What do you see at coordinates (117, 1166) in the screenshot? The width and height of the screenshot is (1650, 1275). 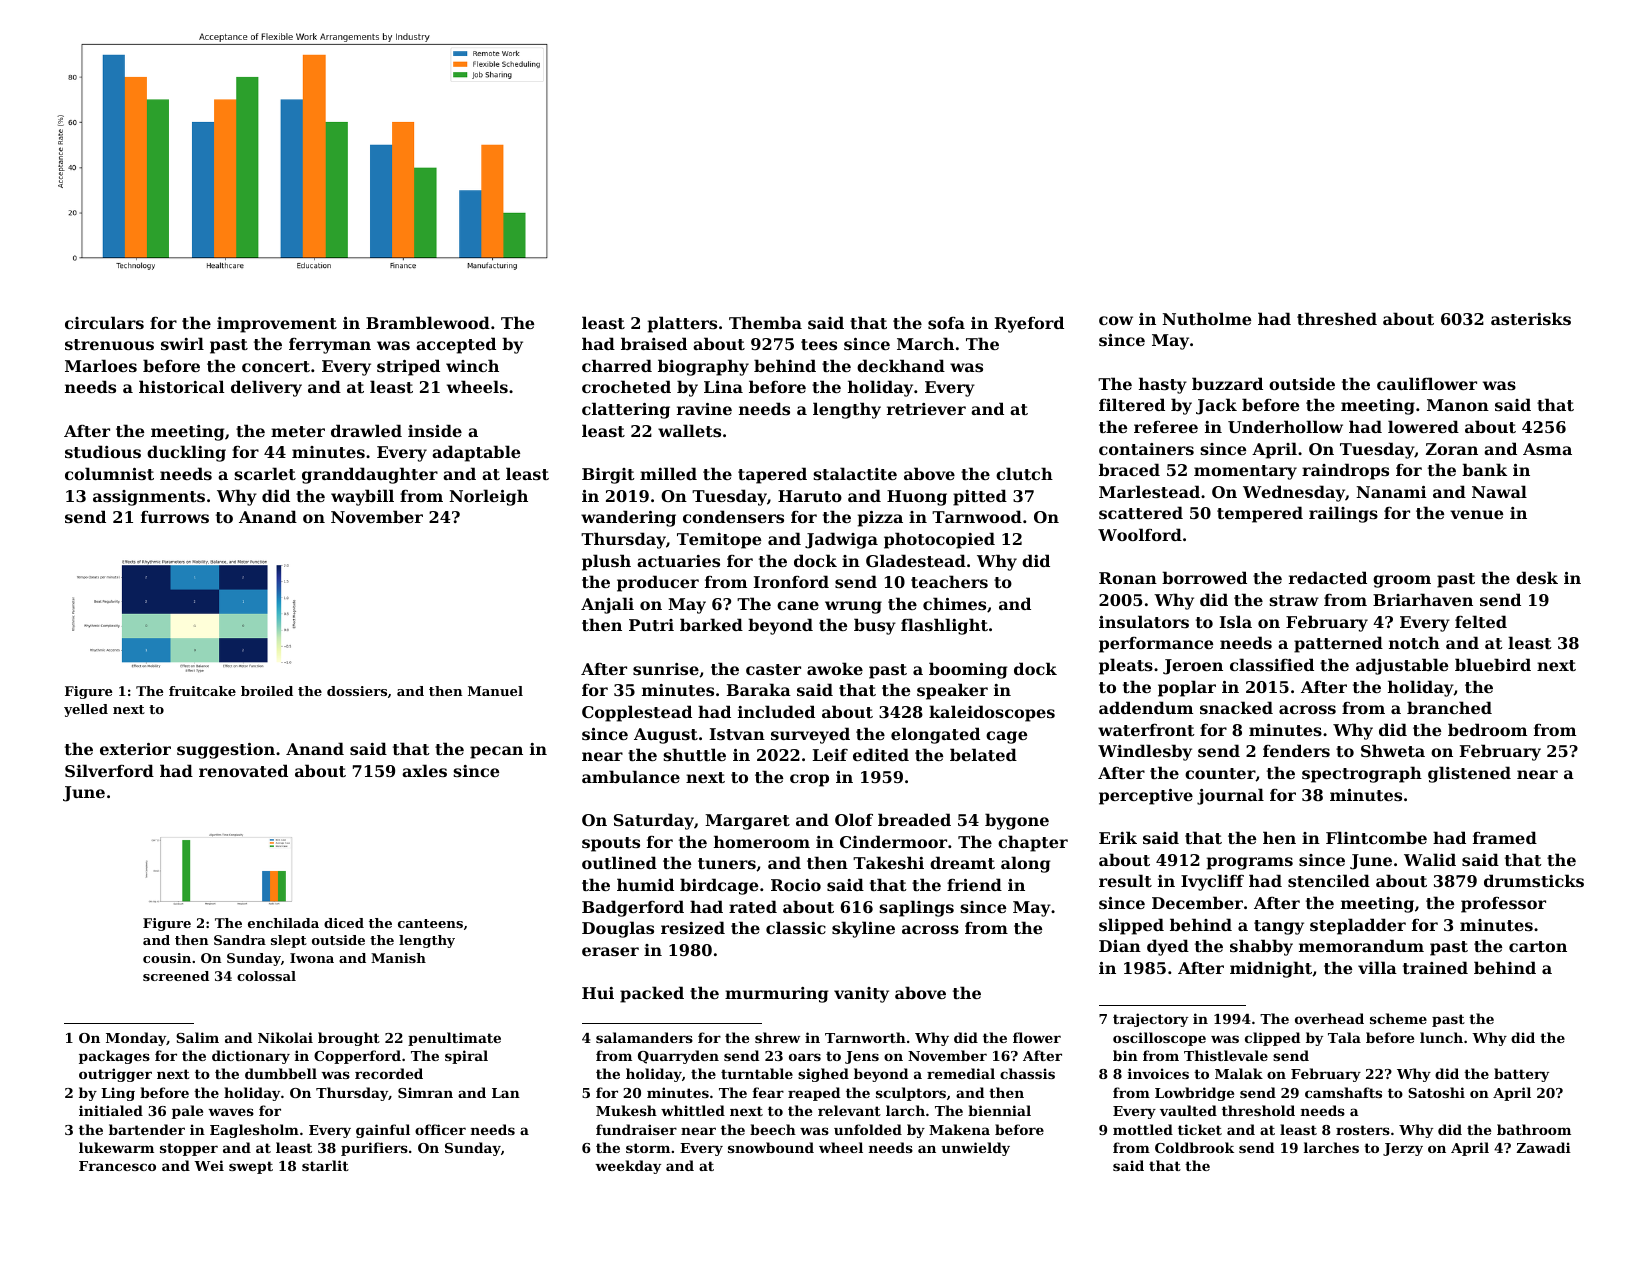 I see `Francesco` at bounding box center [117, 1166].
